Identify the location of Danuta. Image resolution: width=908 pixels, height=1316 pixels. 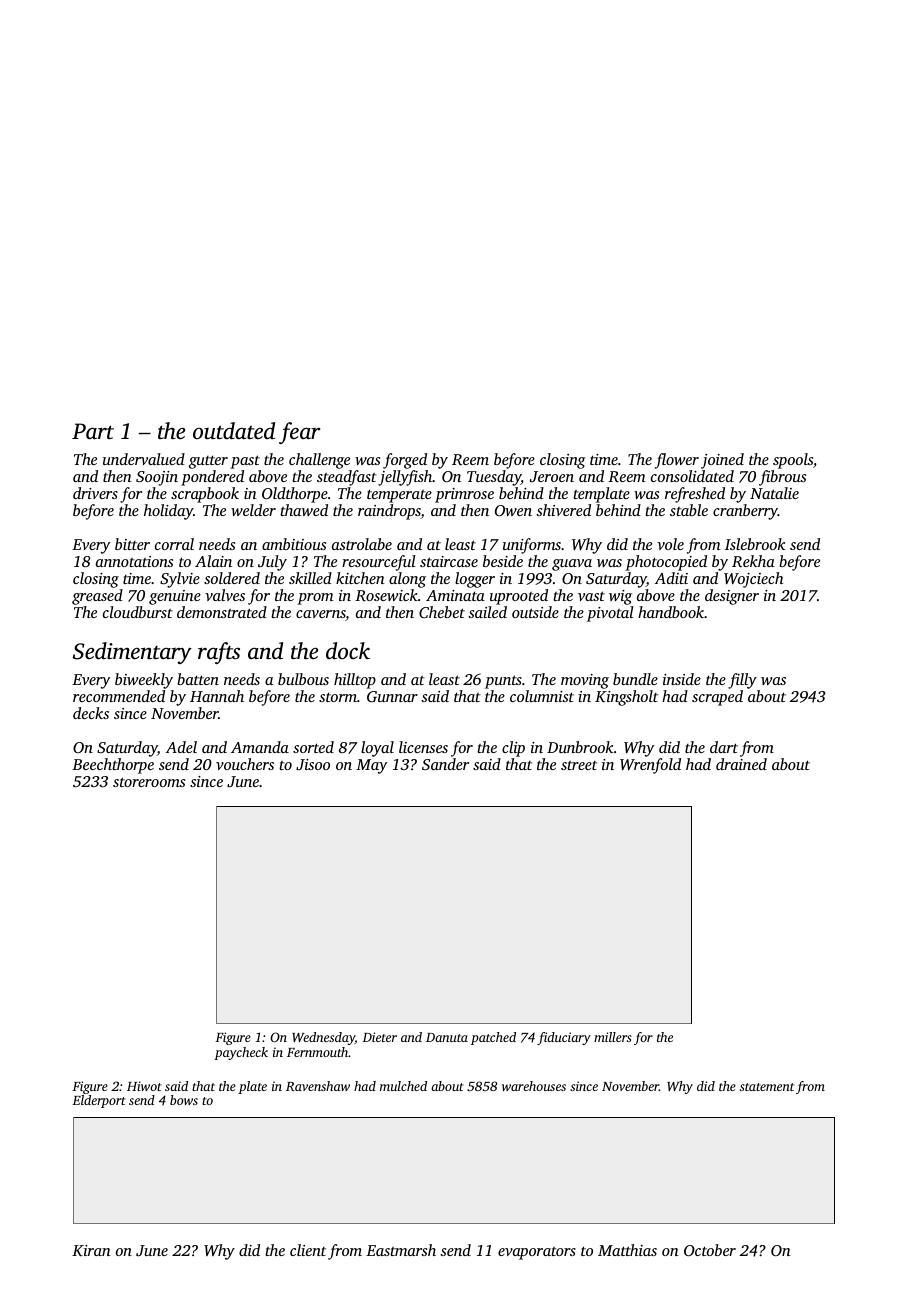
(447, 1037).
